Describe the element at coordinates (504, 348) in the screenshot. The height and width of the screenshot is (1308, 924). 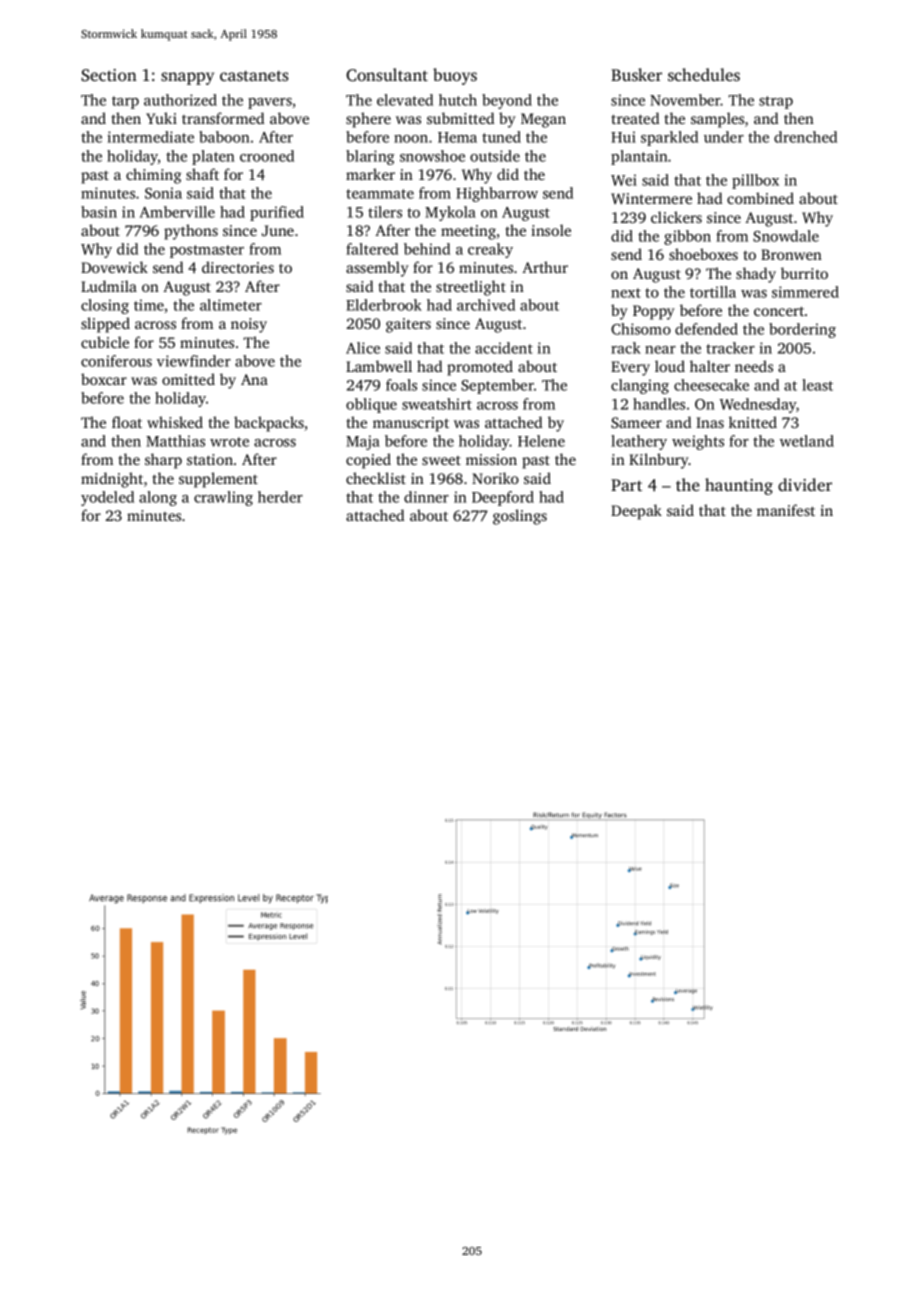
I see `accident` at that location.
